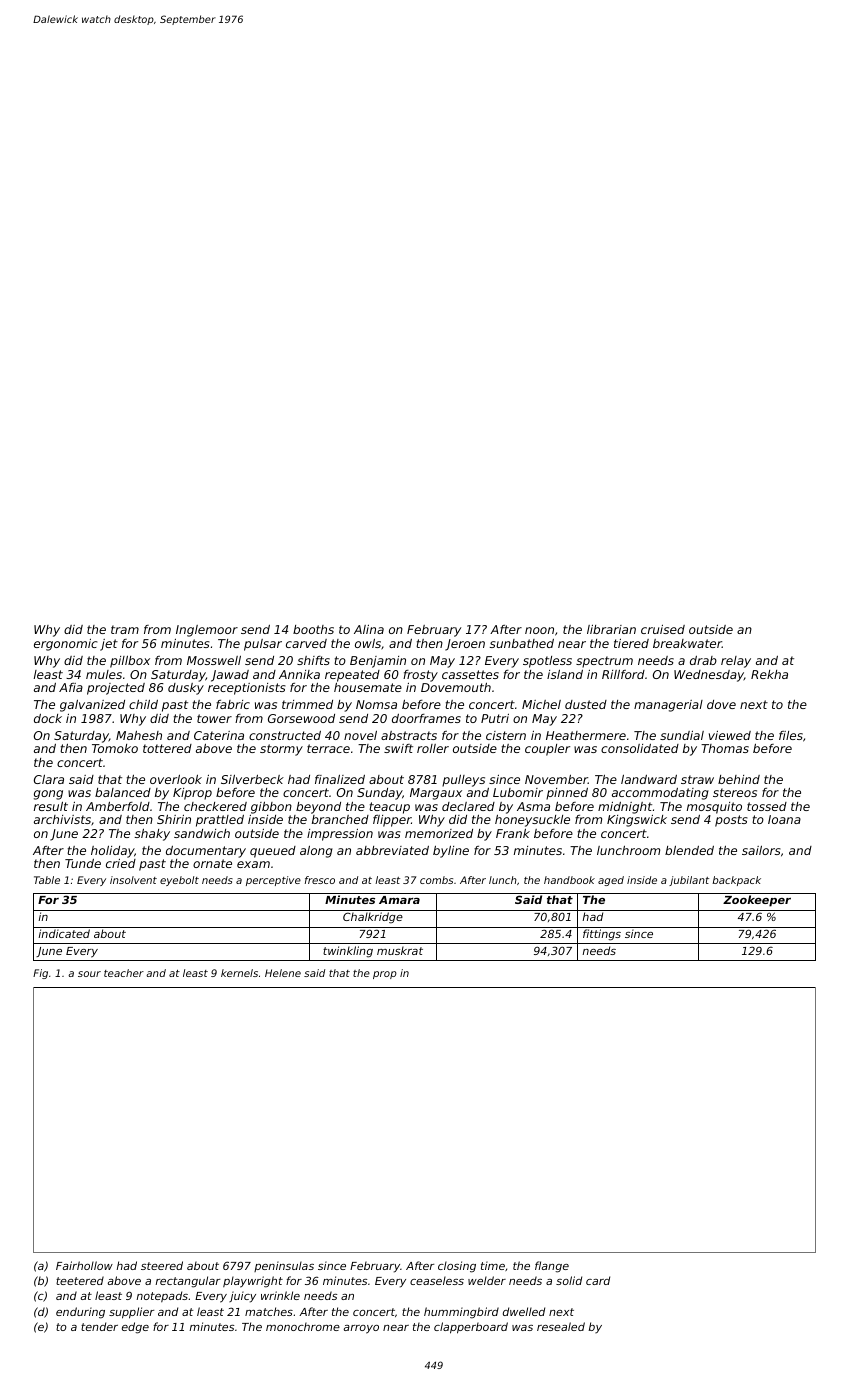 The width and height of the screenshot is (849, 1400). I want to click on child, so click(143, 704).
